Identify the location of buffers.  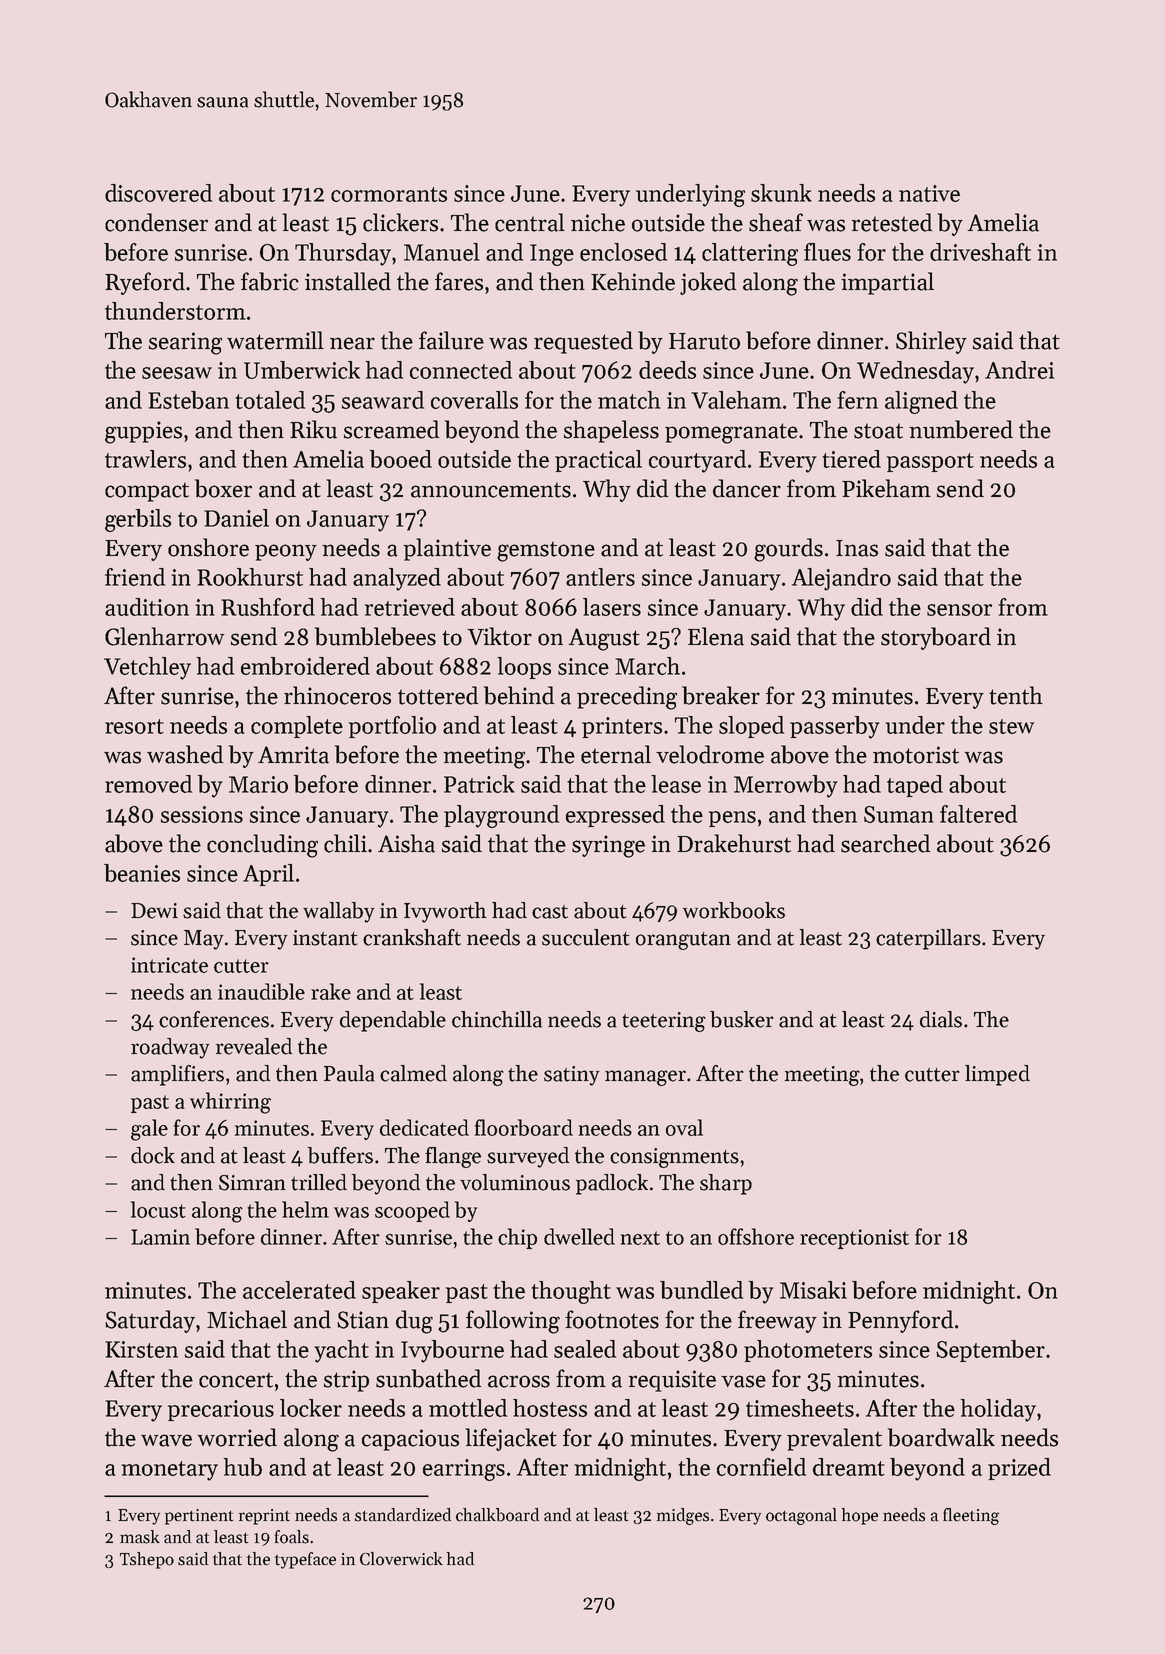
(340, 1155).
